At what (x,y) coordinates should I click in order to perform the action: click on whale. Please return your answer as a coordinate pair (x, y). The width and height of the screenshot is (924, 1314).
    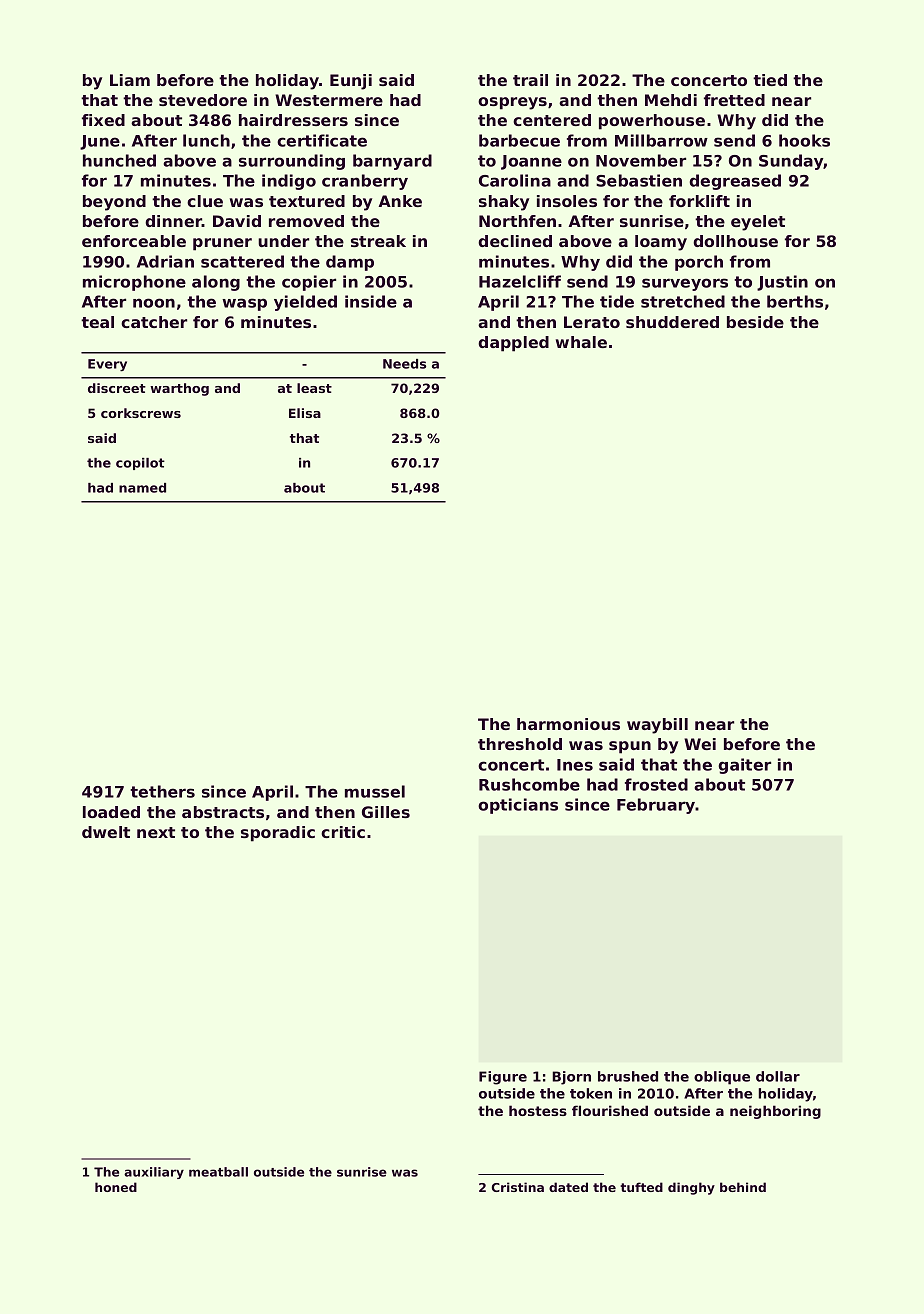
    Looking at the image, I should click on (581, 342).
